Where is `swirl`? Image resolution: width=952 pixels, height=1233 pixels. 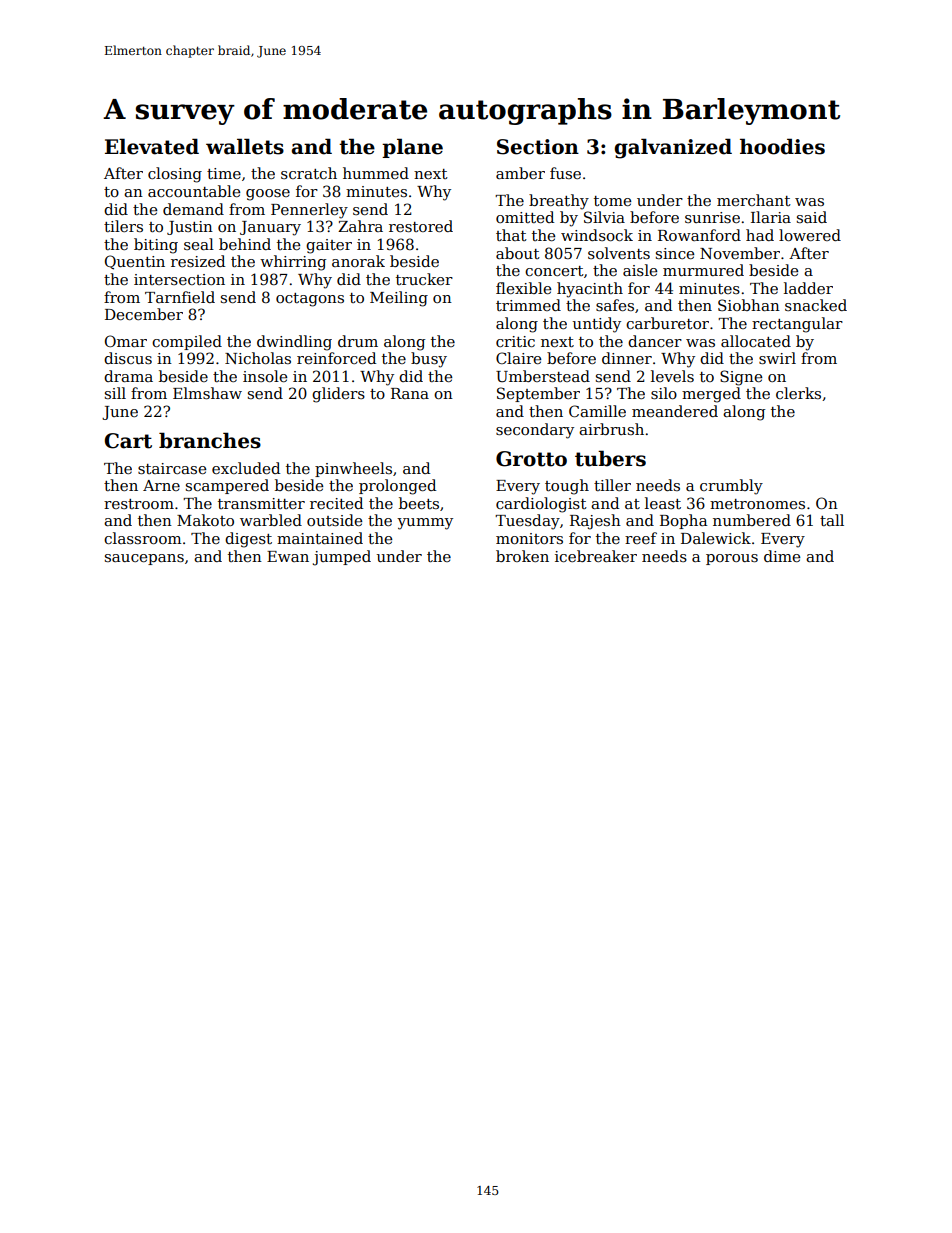
swirl is located at coordinates (777, 358).
